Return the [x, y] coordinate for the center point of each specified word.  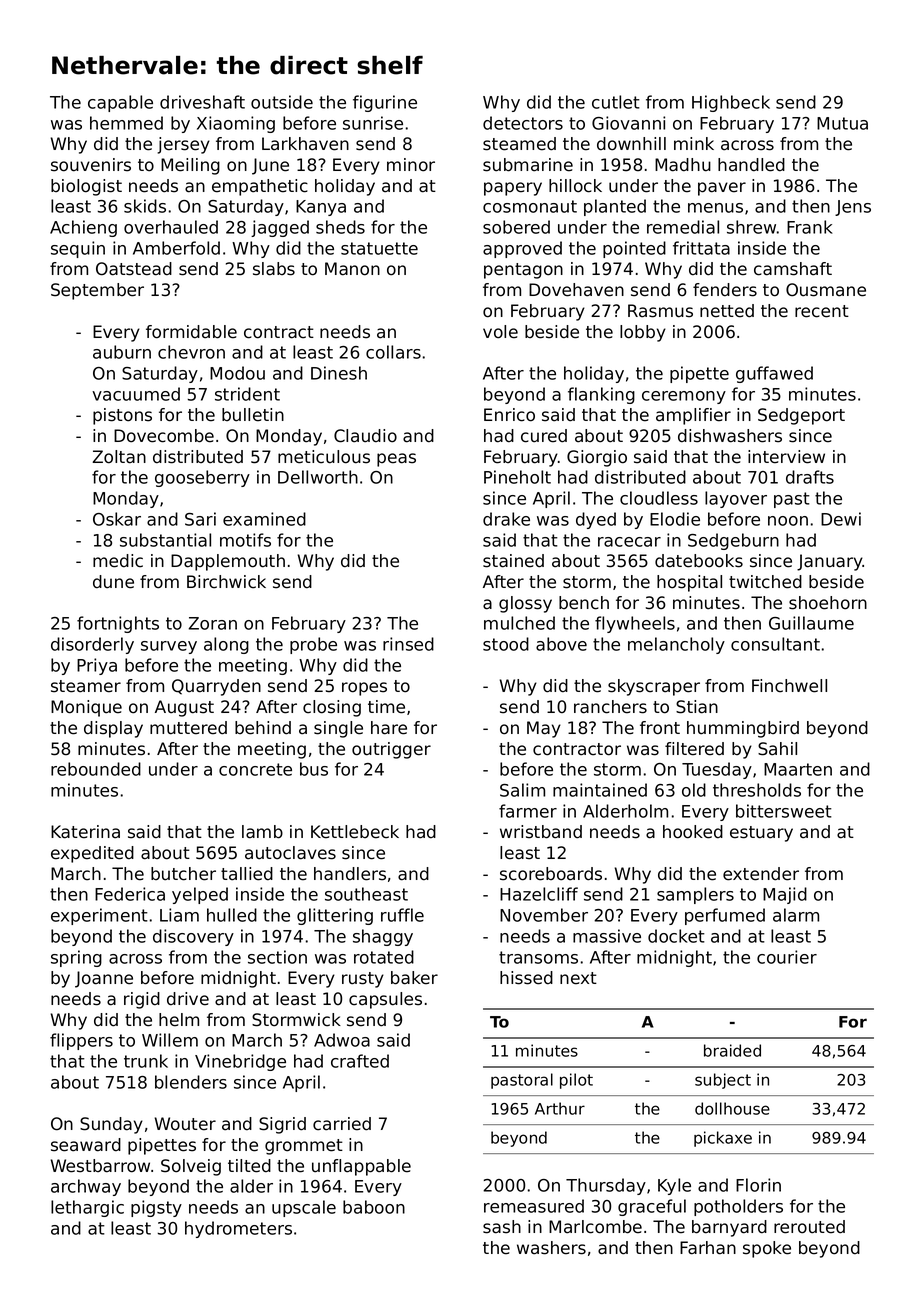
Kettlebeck [355, 832]
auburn [122, 352]
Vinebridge [240, 1062]
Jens [853, 208]
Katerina [85, 832]
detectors [523, 123]
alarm [796, 915]
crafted [360, 1061]
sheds [340, 227]
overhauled [171, 227]
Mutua [842, 123]
